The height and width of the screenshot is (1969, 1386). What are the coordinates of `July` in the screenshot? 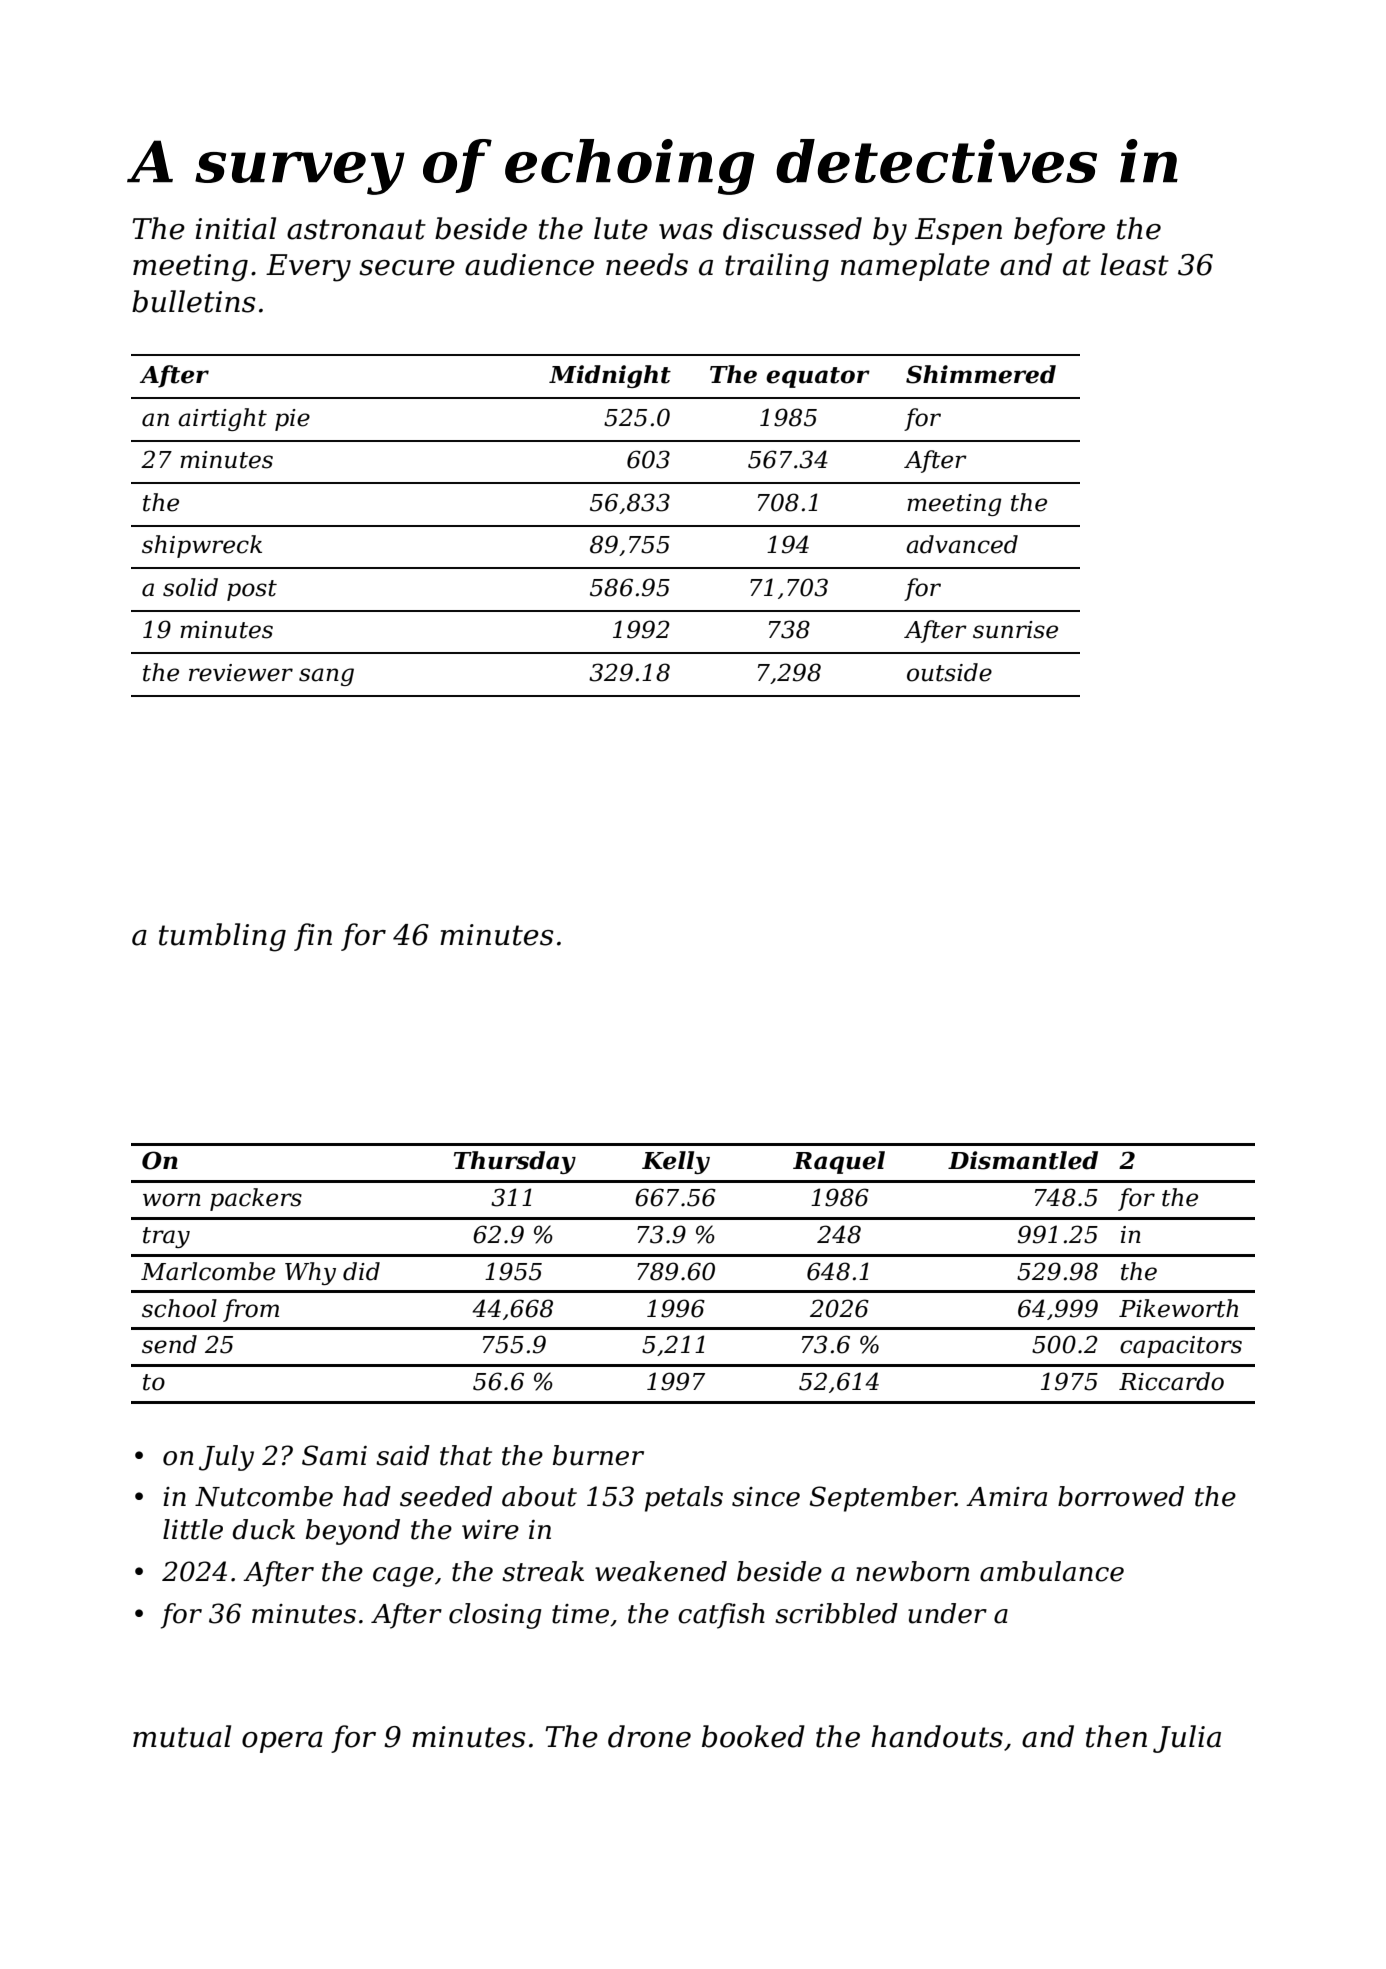 It's located at (226, 1458).
